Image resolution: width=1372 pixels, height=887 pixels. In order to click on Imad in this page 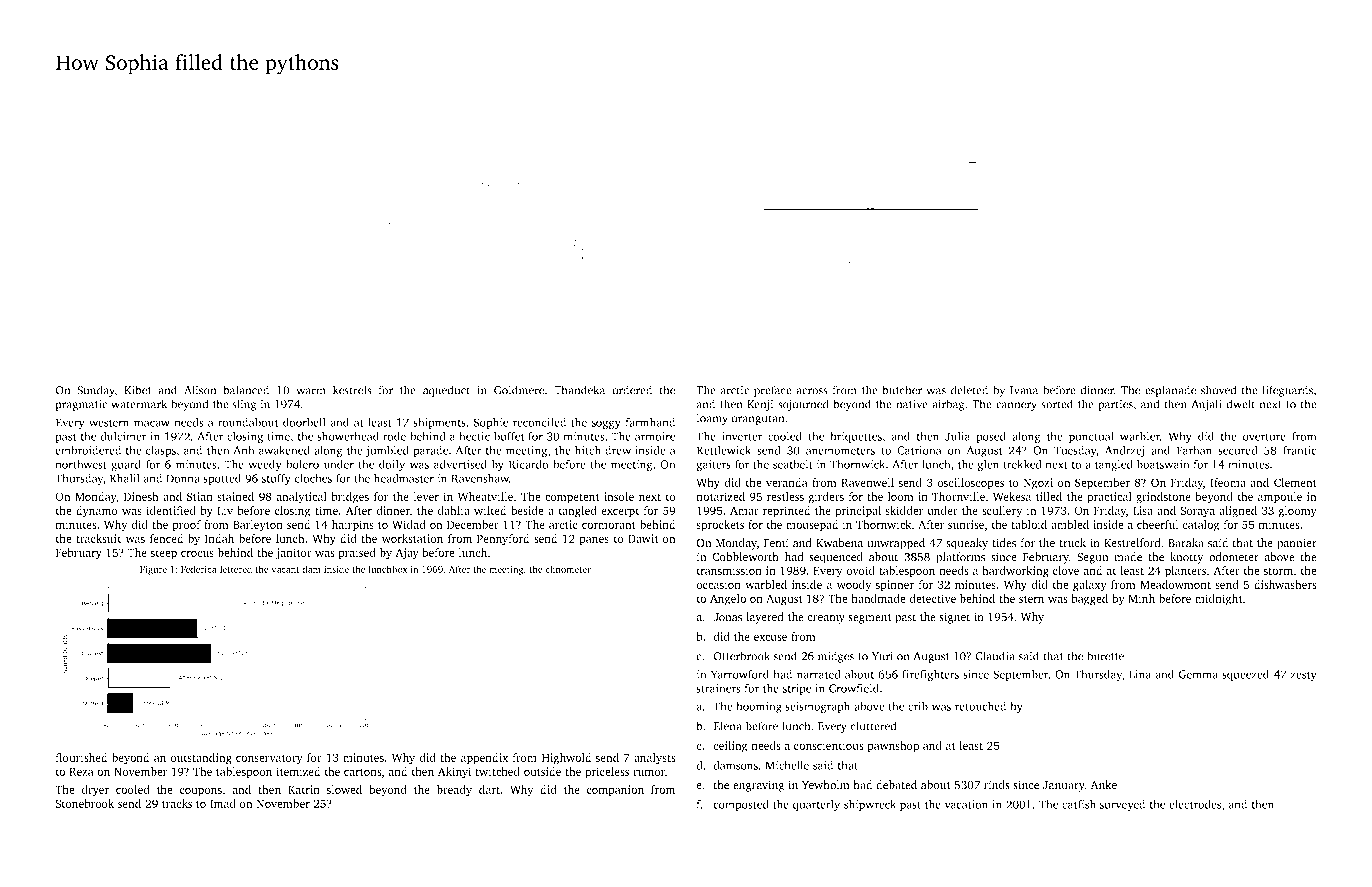, I will do `click(223, 803)`.
